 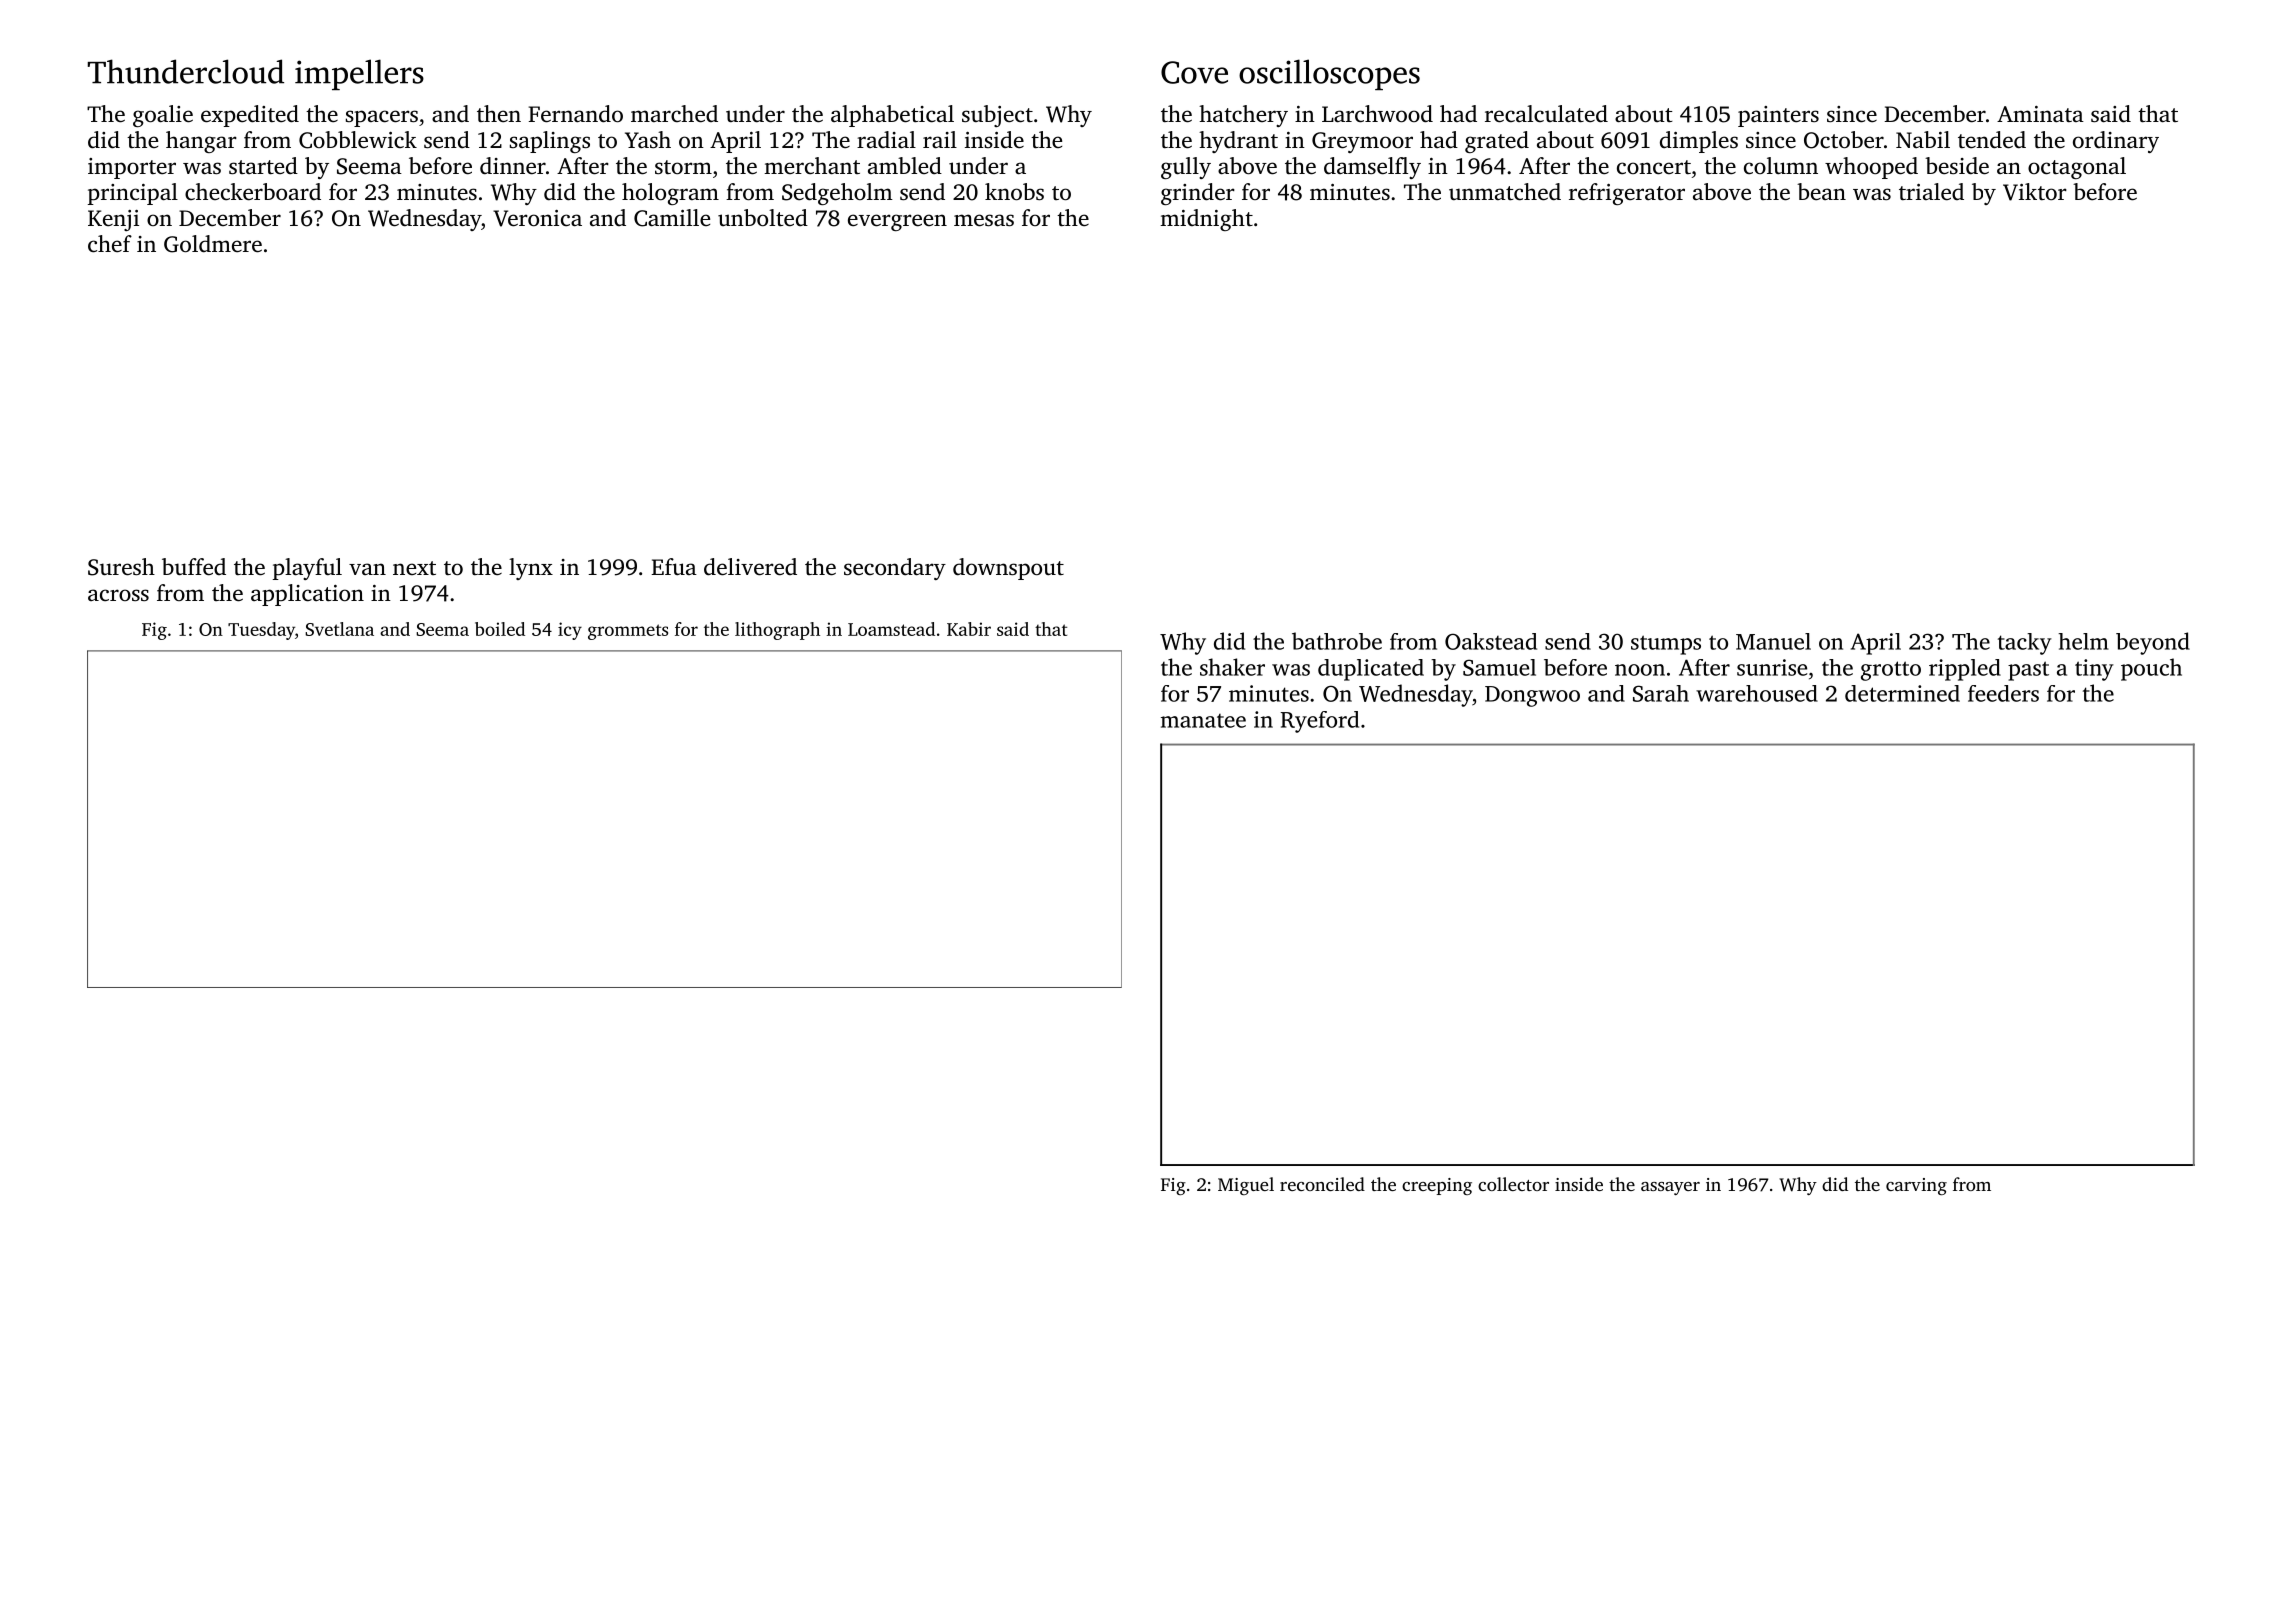 What do you see at coordinates (201, 142) in the image?
I see `hangar` at bounding box center [201, 142].
